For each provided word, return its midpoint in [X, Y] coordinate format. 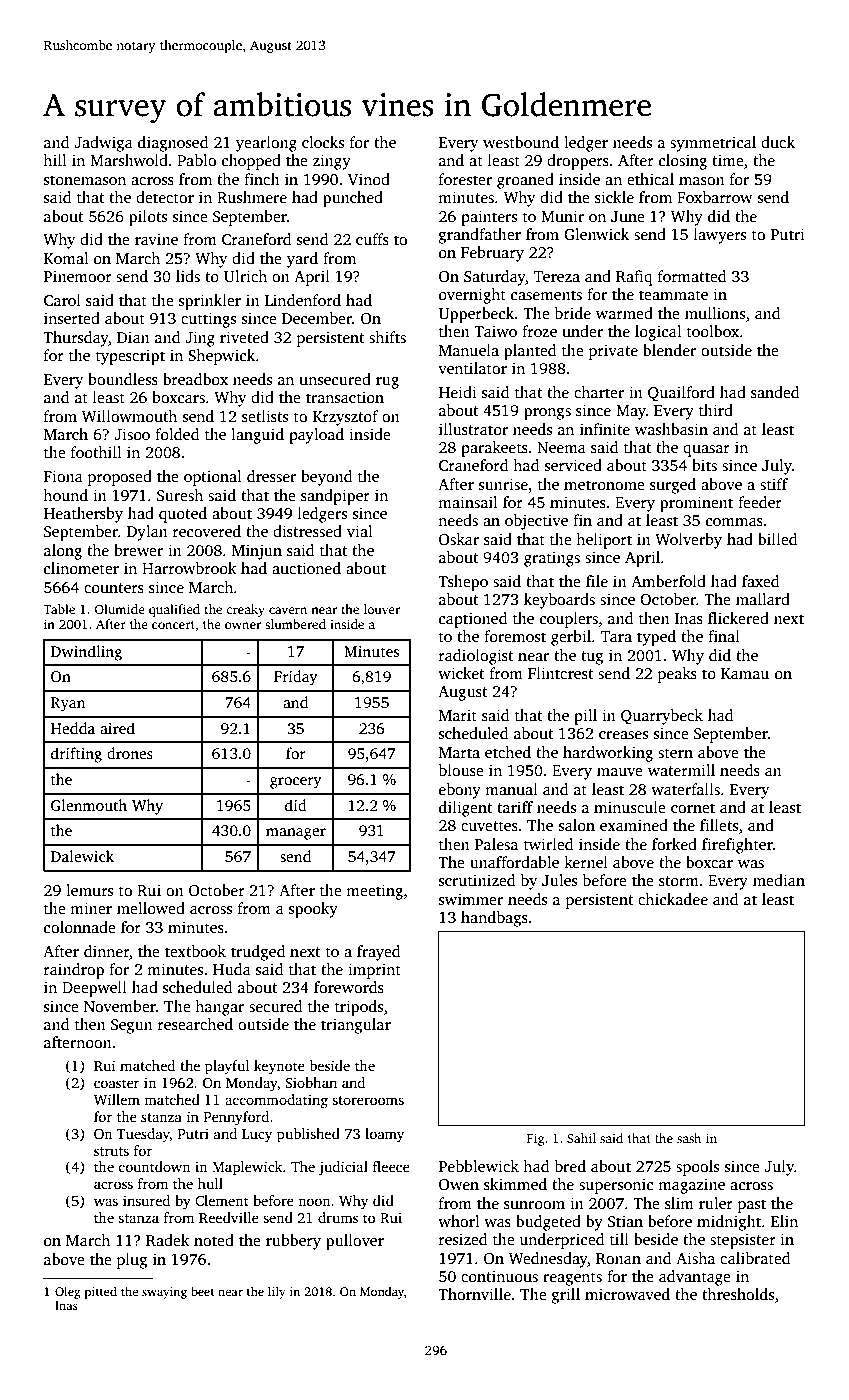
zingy [332, 162]
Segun [132, 1026]
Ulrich [245, 276]
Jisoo [132, 434]
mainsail [468, 502]
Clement [222, 1200]
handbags [494, 919]
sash [689, 1138]
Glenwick [596, 234]
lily [277, 1292]
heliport [604, 541]
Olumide [120, 609]
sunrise [503, 484]
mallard [763, 599]
